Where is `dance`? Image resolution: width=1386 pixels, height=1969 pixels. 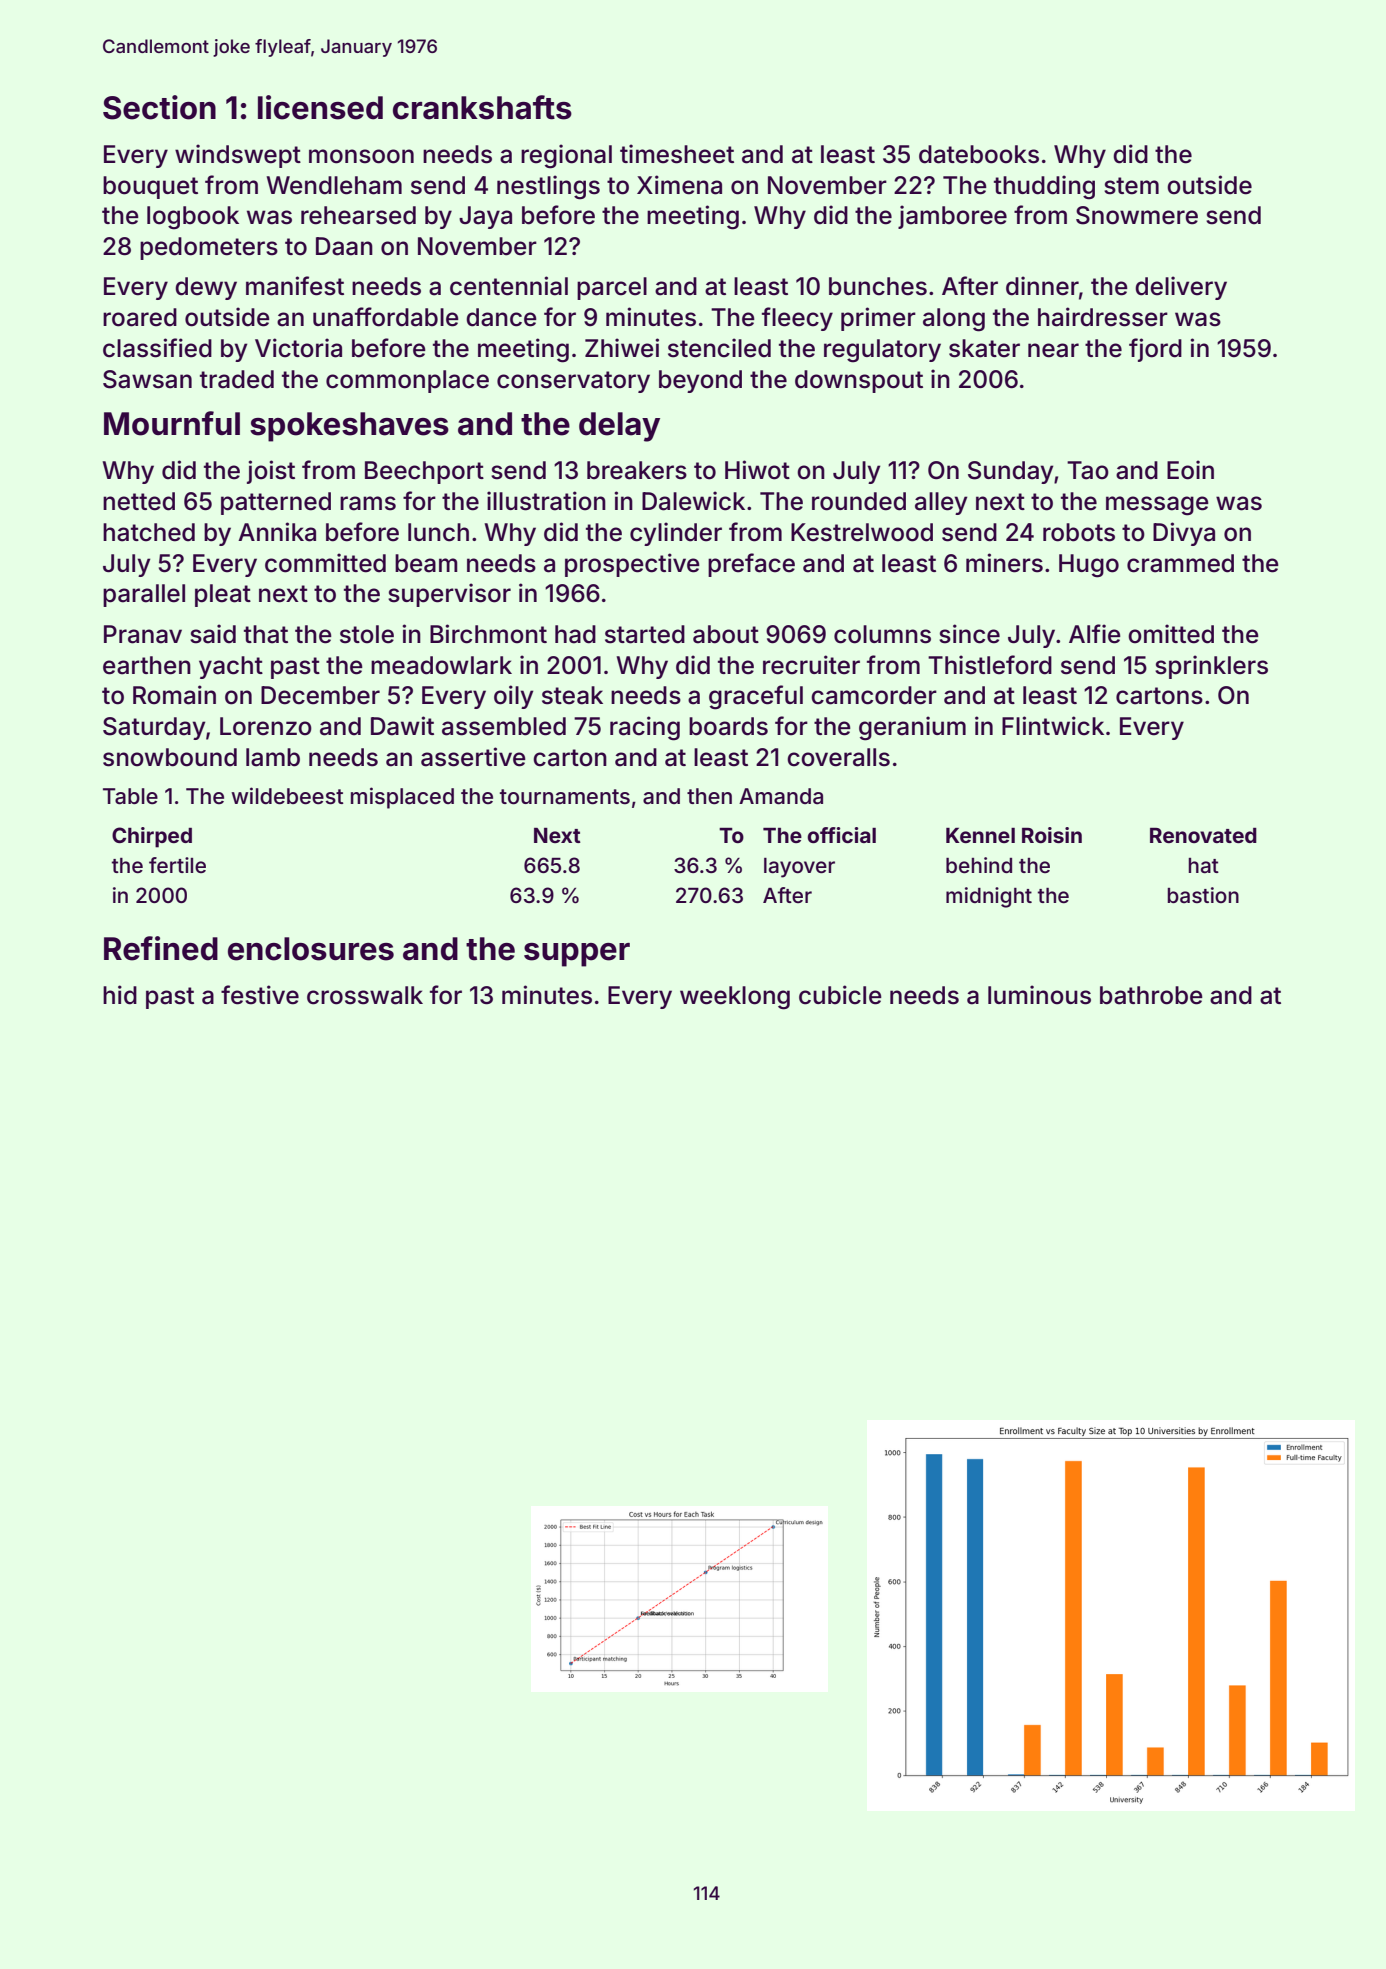 dance is located at coordinates (501, 317).
